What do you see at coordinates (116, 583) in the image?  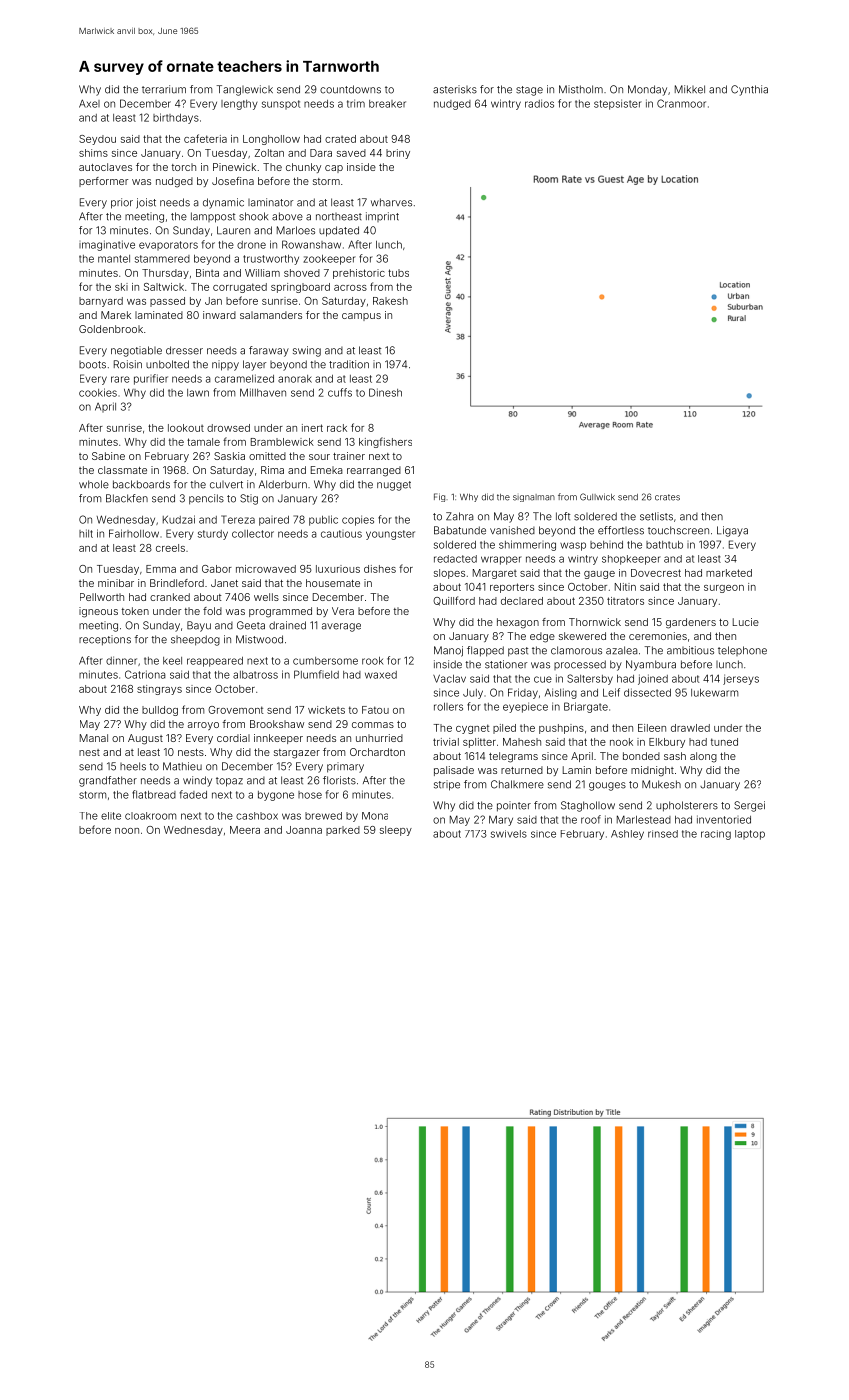 I see `minibar` at bounding box center [116, 583].
